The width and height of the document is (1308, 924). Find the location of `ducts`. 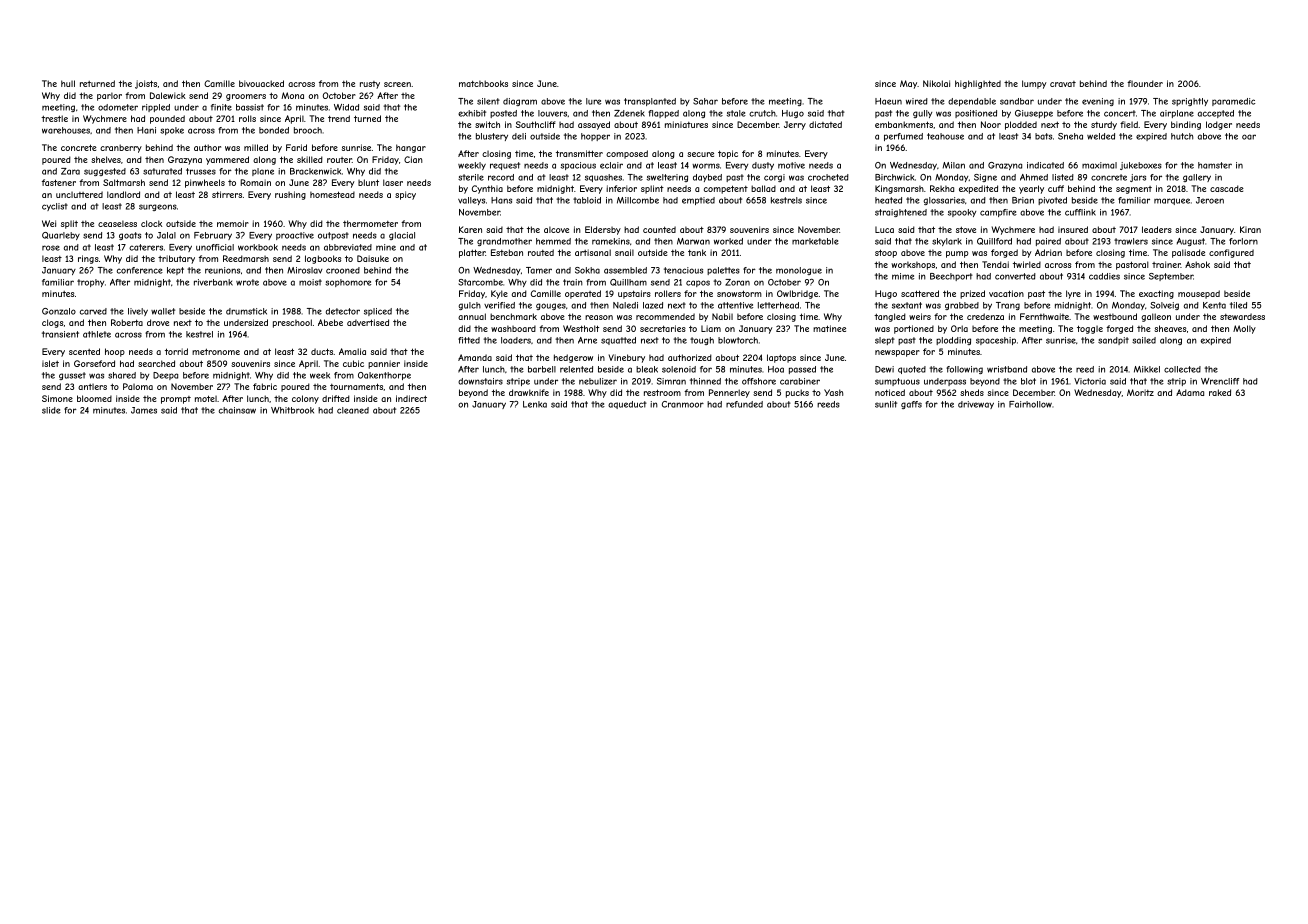

ducts is located at coordinates (322, 351).
